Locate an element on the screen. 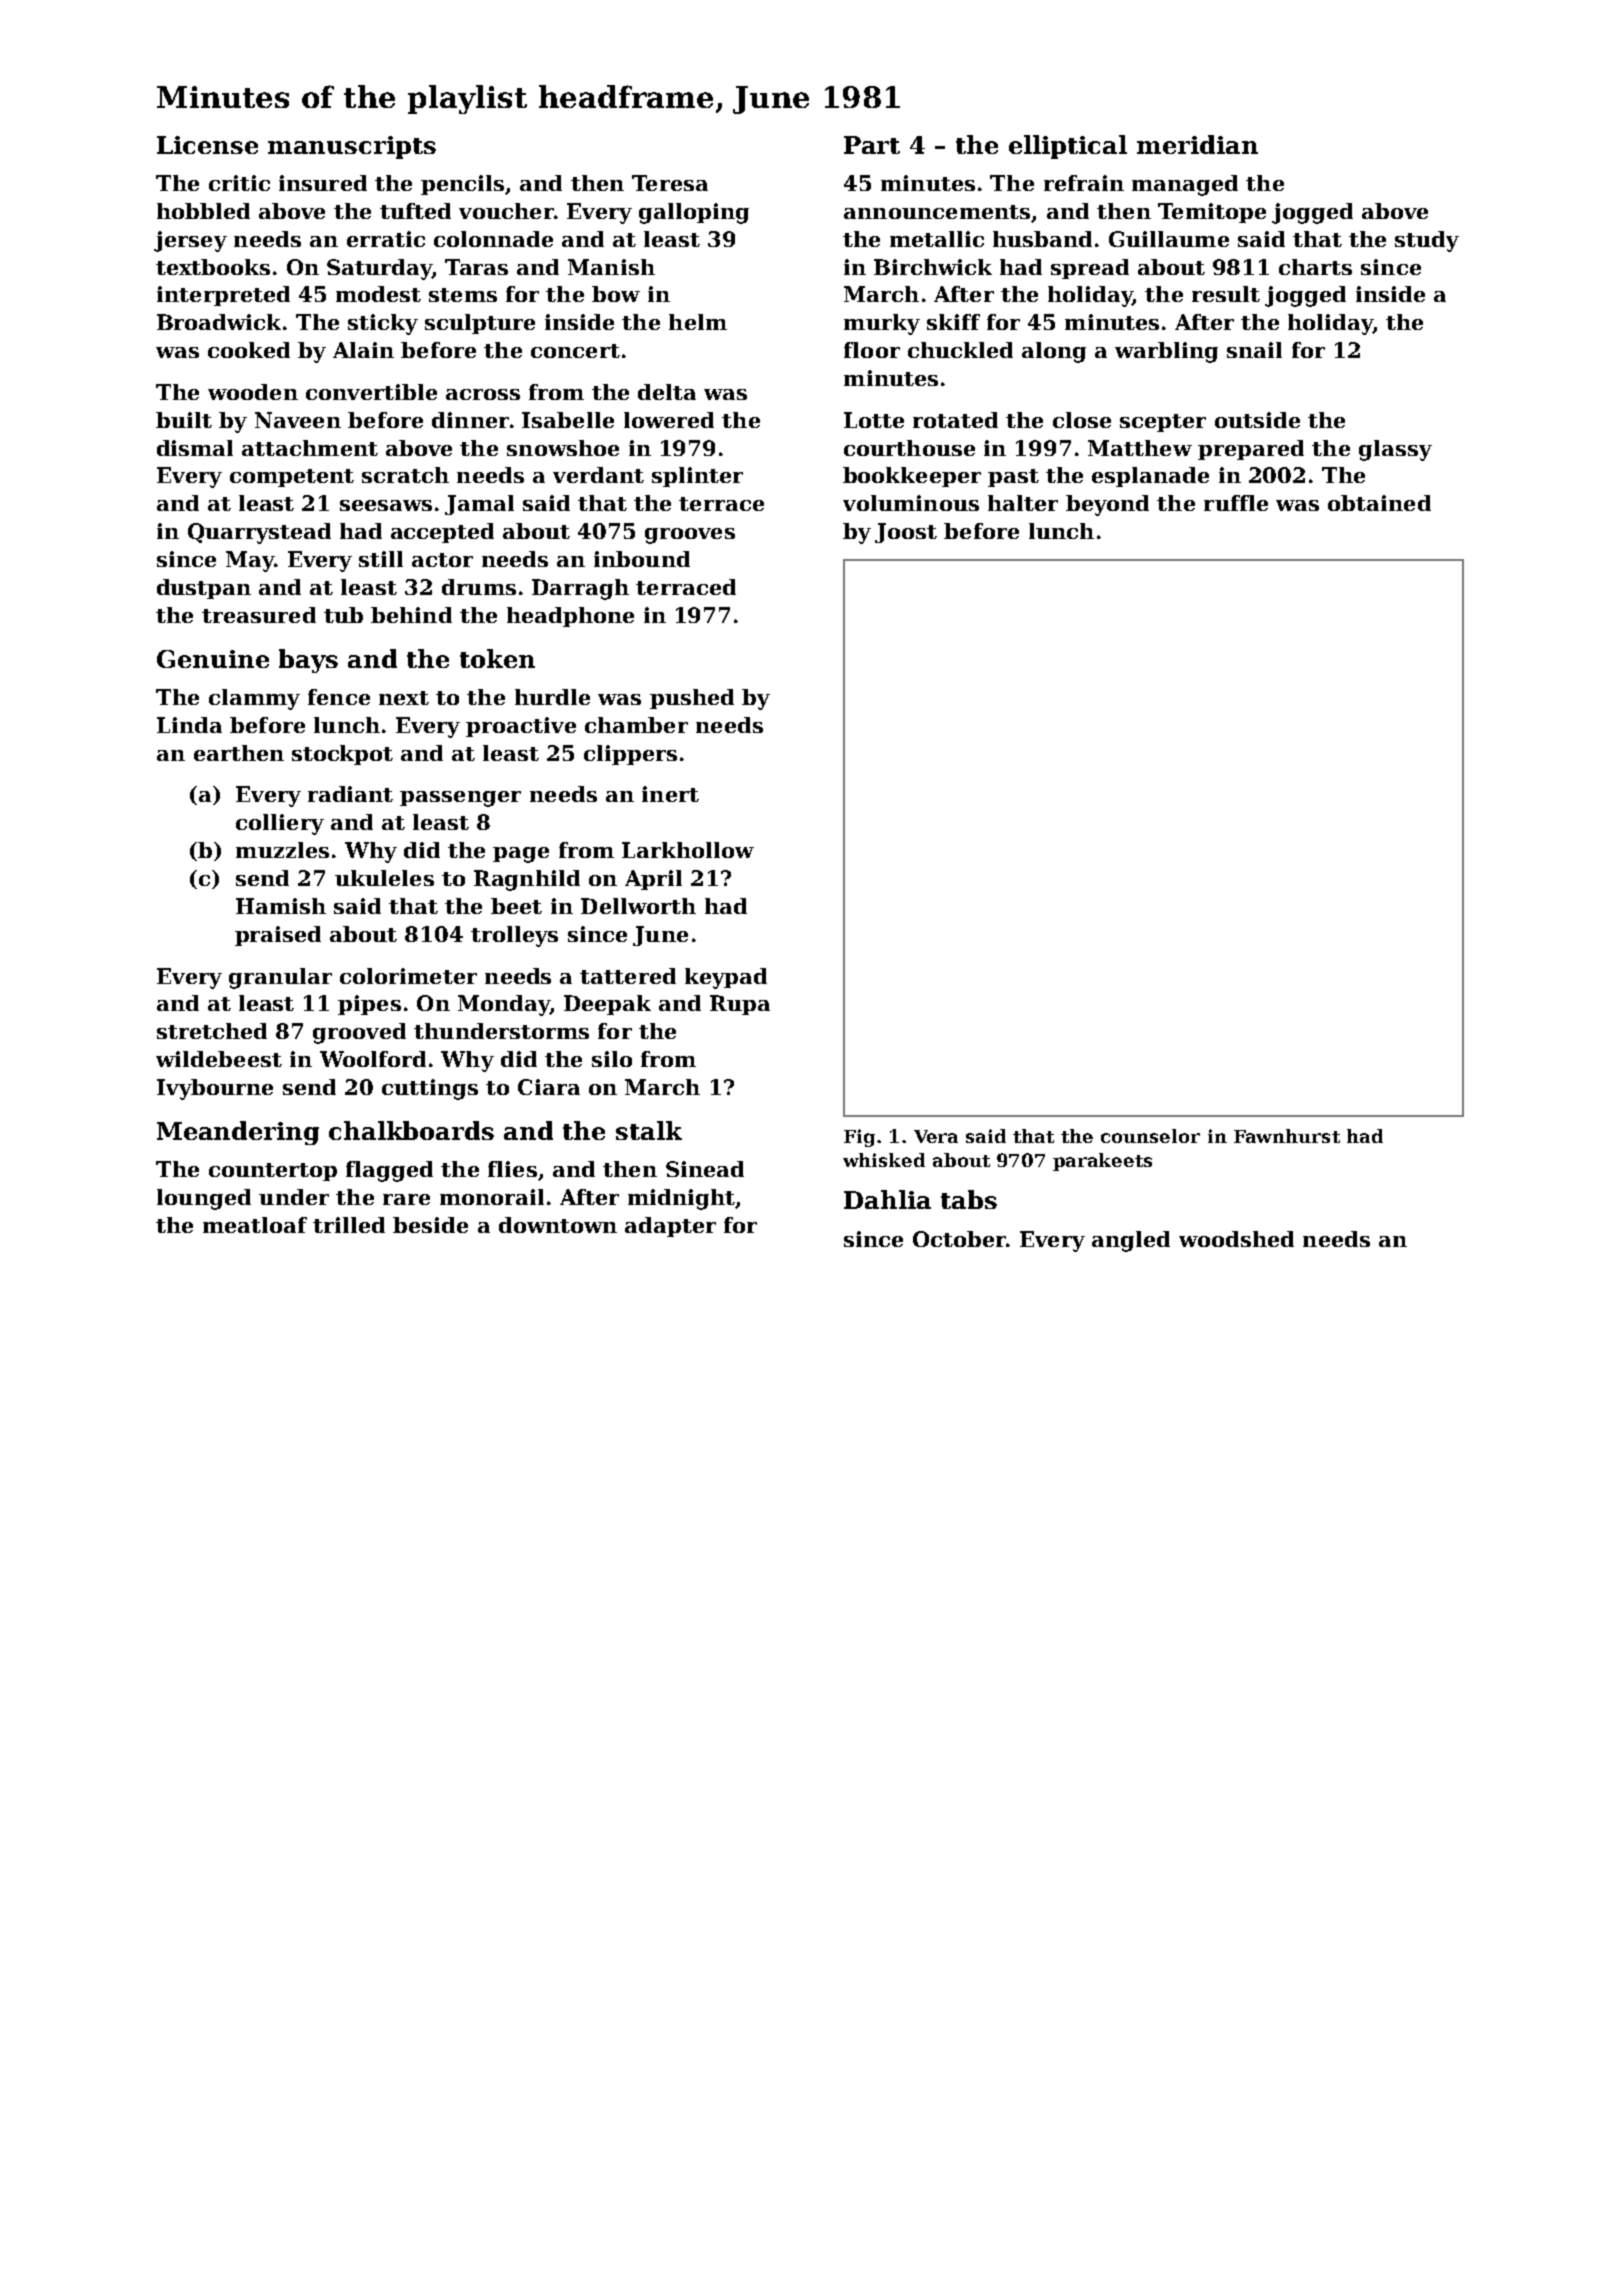 This screenshot has width=1620, height=2292. result is located at coordinates (1226, 294).
